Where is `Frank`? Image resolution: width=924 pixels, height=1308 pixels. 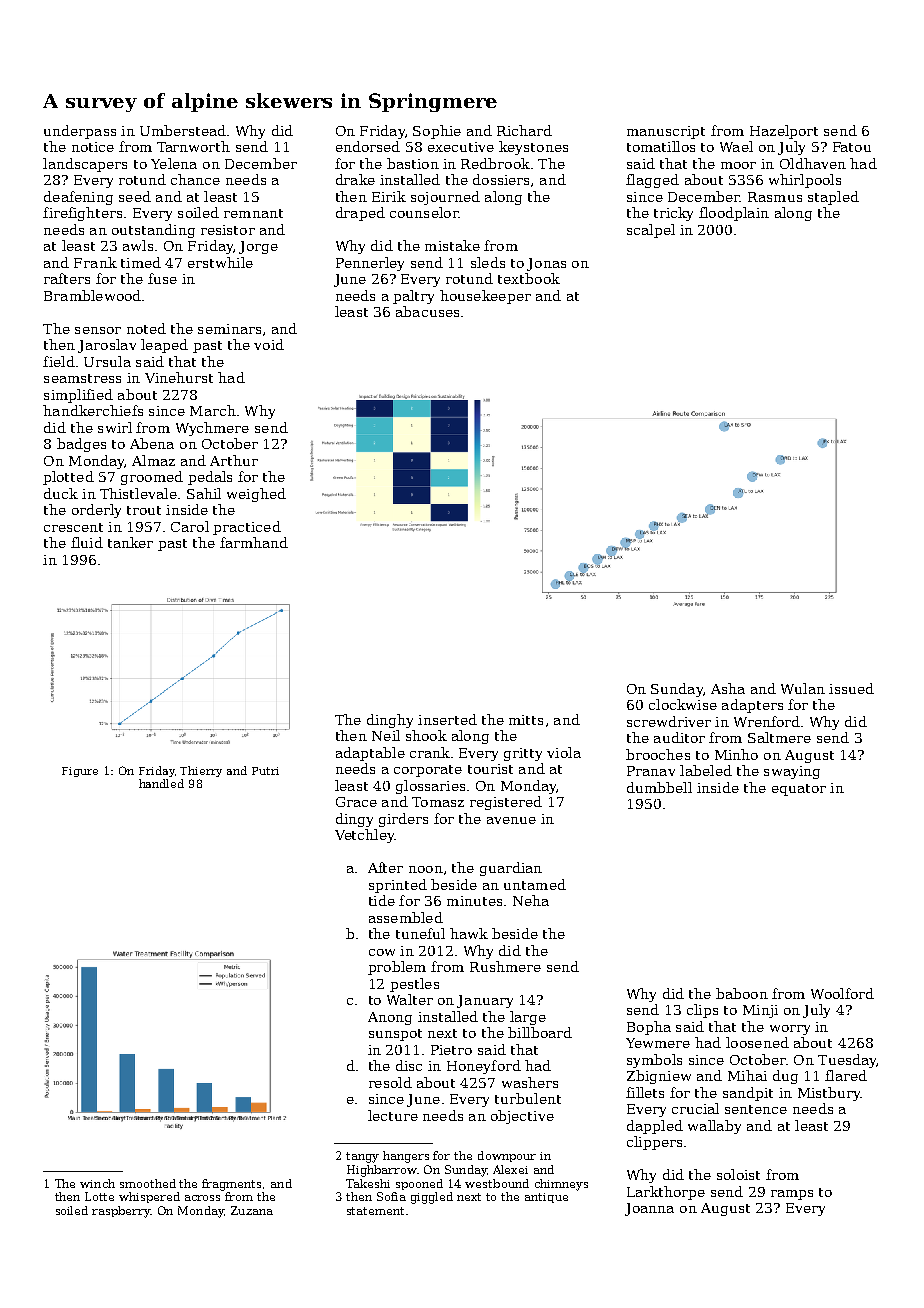
Frank is located at coordinates (95, 262).
